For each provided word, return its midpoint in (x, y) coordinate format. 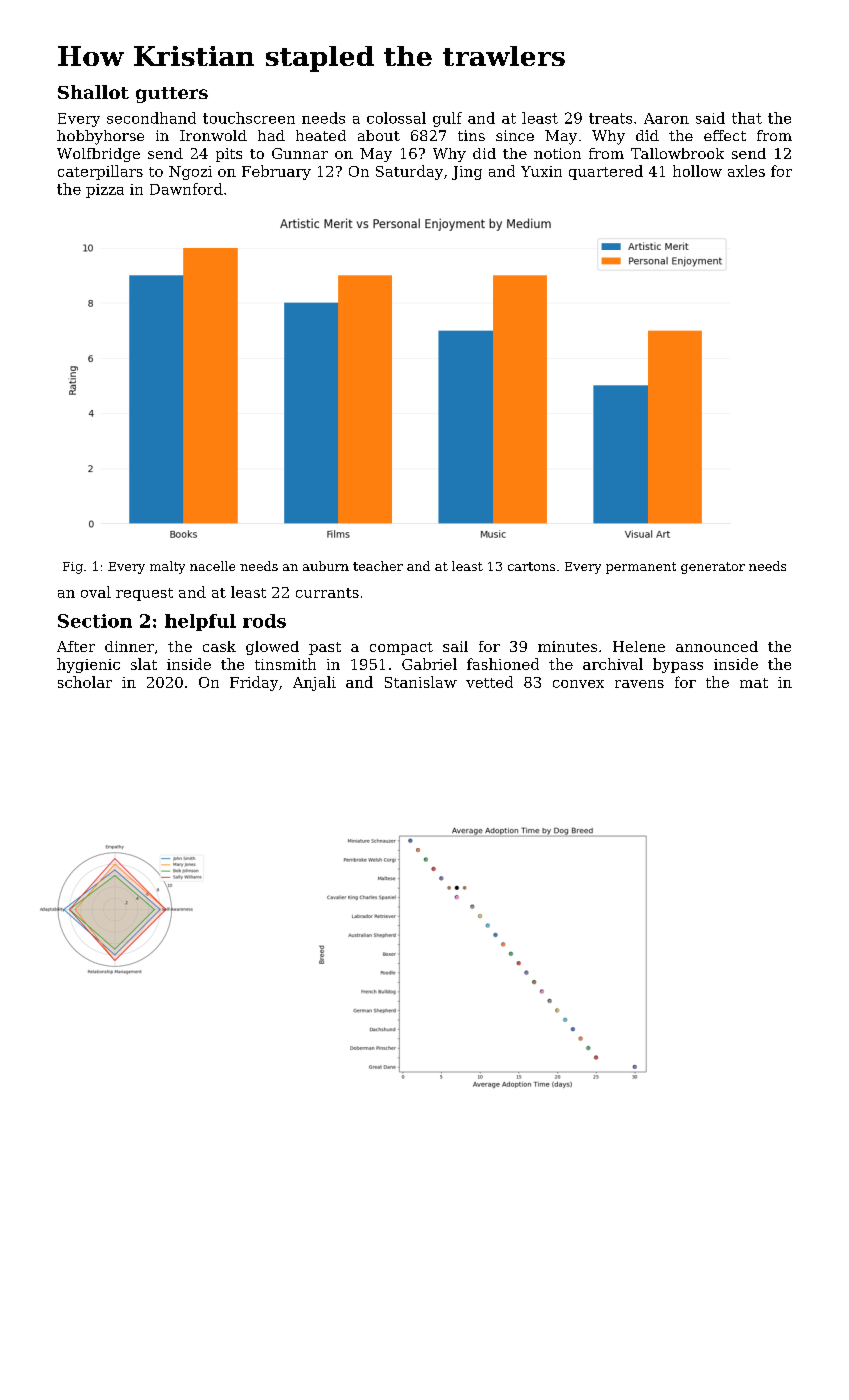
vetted (489, 682)
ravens (639, 684)
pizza (105, 191)
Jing (467, 173)
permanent (641, 568)
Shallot (93, 92)
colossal (396, 118)
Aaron (666, 118)
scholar (85, 682)
